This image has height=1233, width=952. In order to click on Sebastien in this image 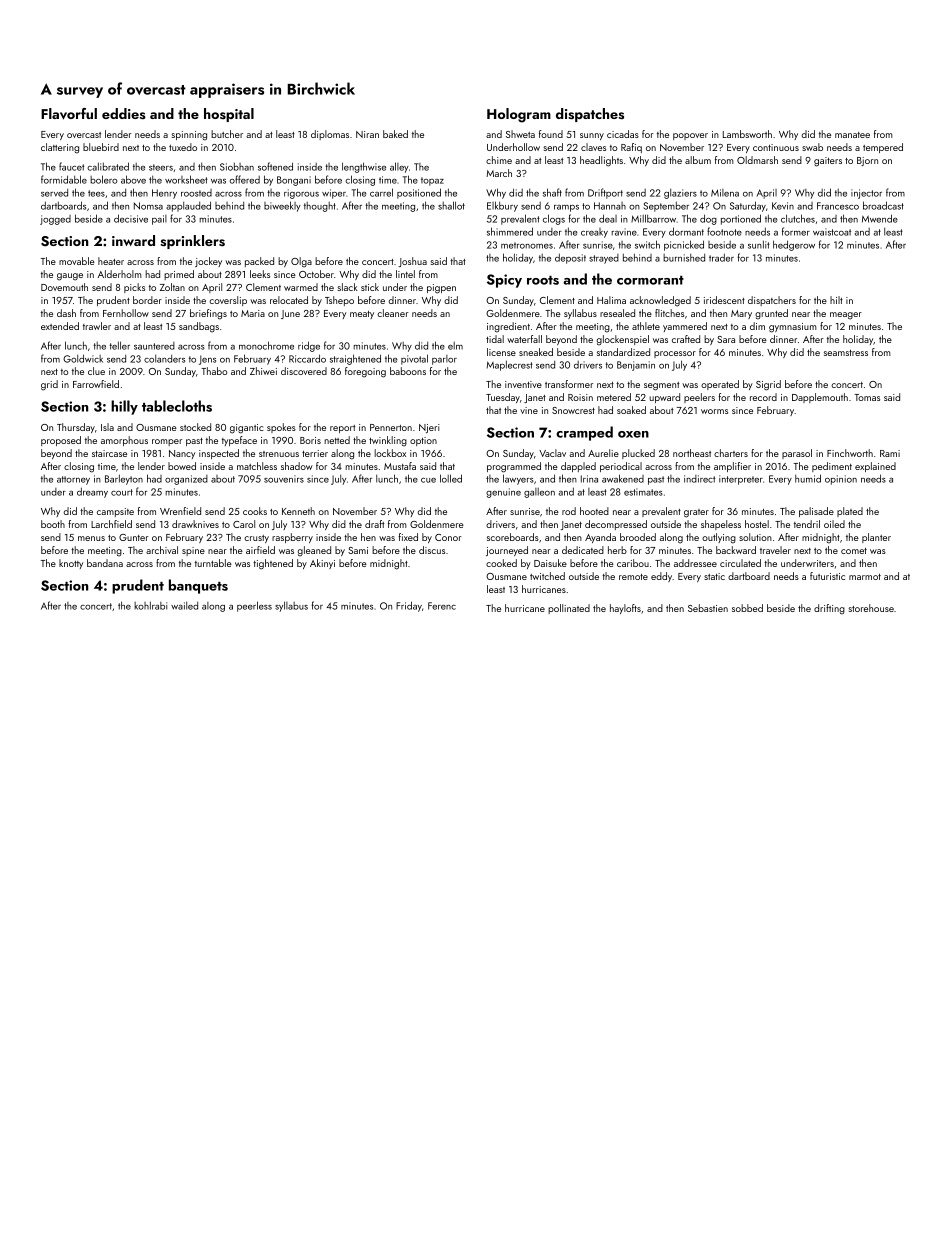, I will do `click(708, 608)`.
